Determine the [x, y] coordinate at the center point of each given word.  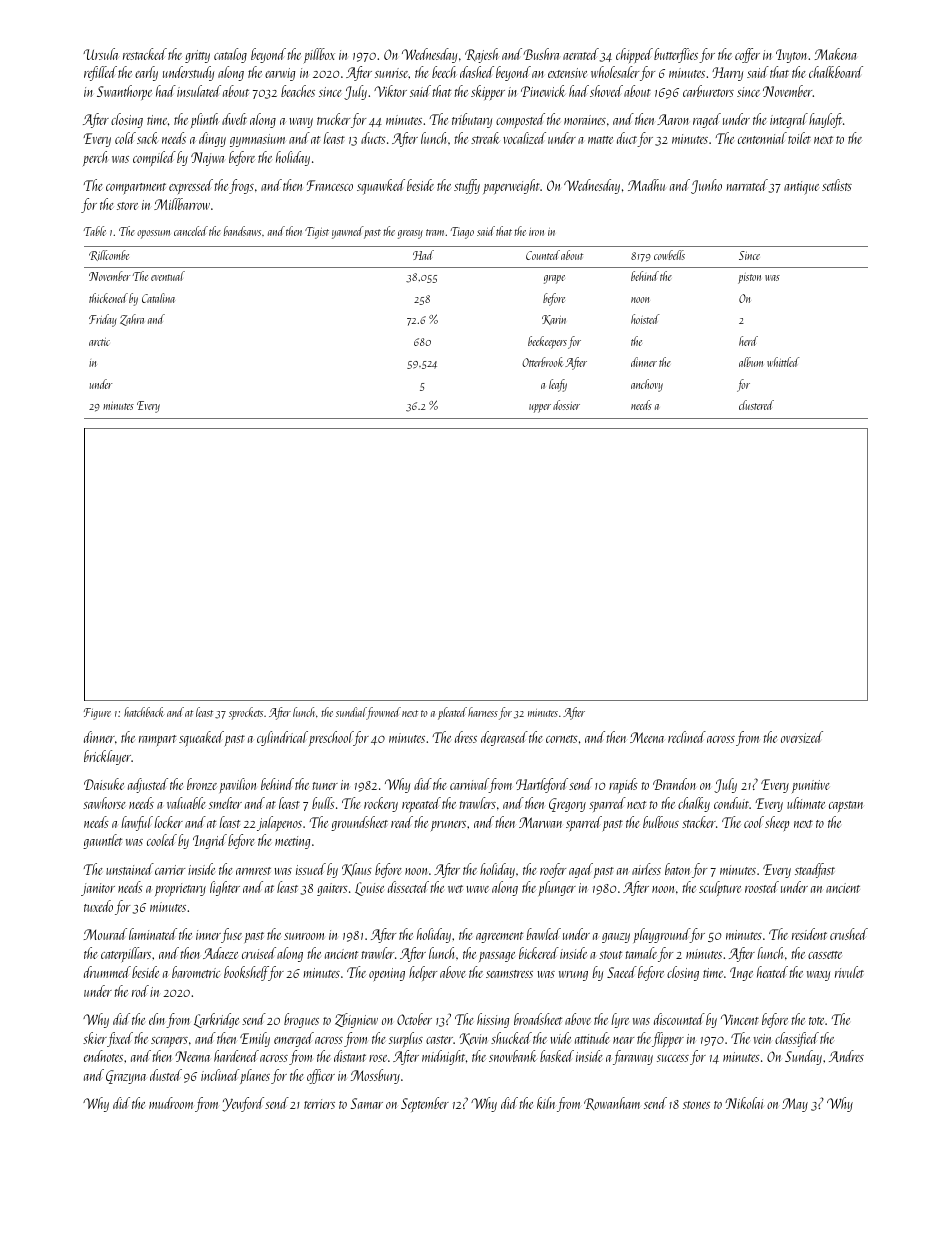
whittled [783, 362]
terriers [319, 1104]
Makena [836, 54]
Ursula [101, 54]
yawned [348, 232]
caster [439, 1040]
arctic [99, 342]
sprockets [246, 713]
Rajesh [482, 55]
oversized [802, 737]
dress [466, 737]
